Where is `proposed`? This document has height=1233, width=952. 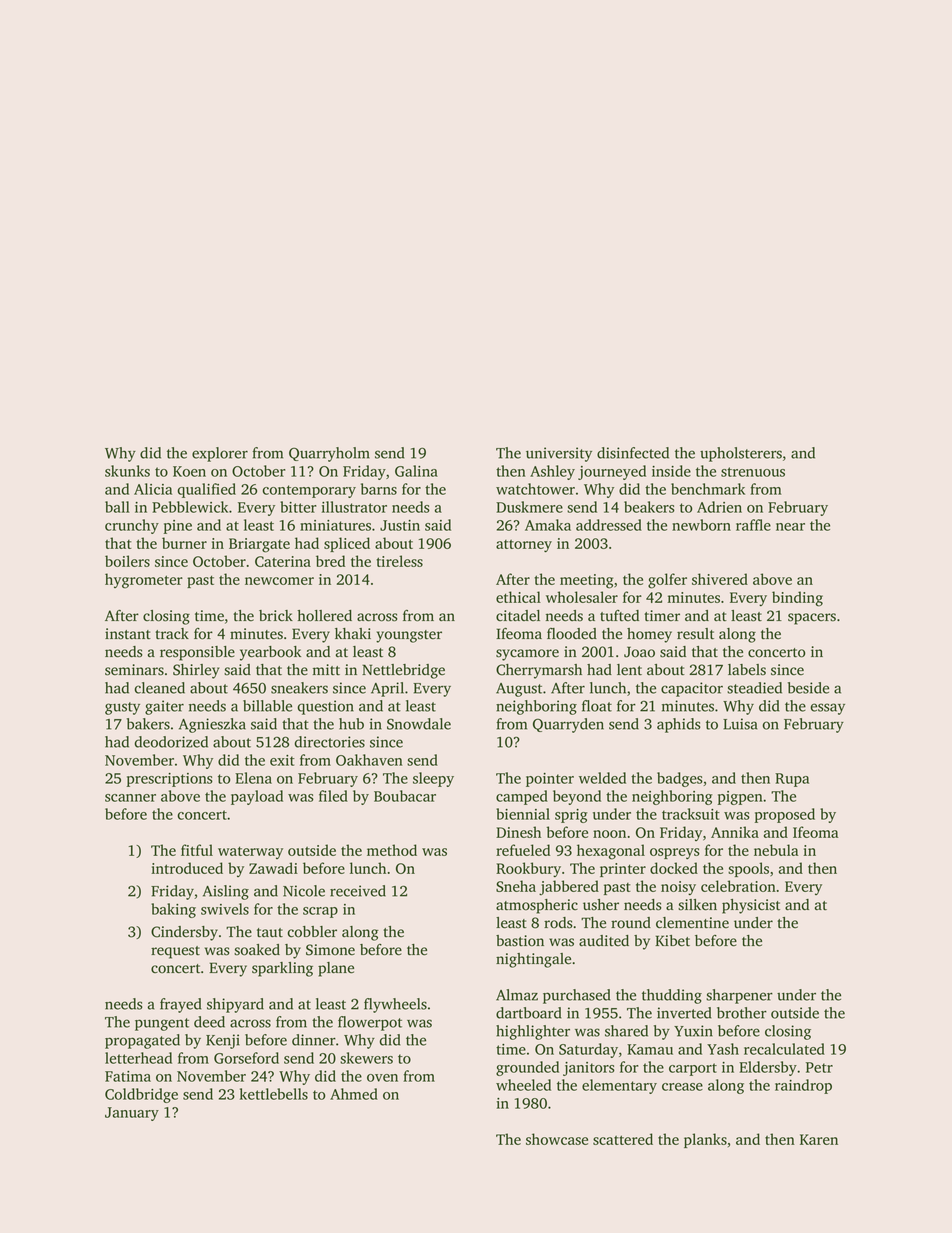 proposed is located at coordinates (785, 815).
